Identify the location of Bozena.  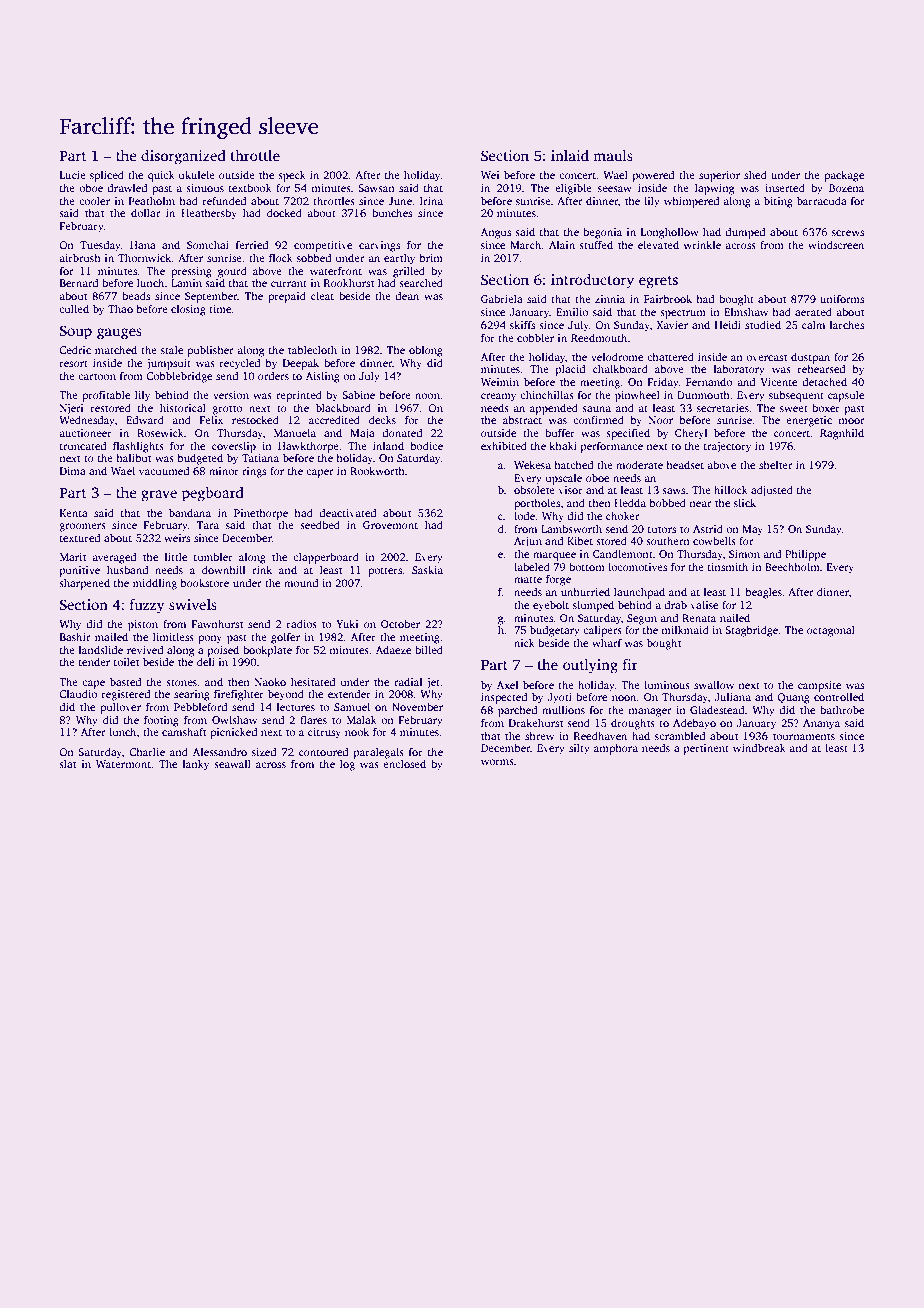
(846, 188).
